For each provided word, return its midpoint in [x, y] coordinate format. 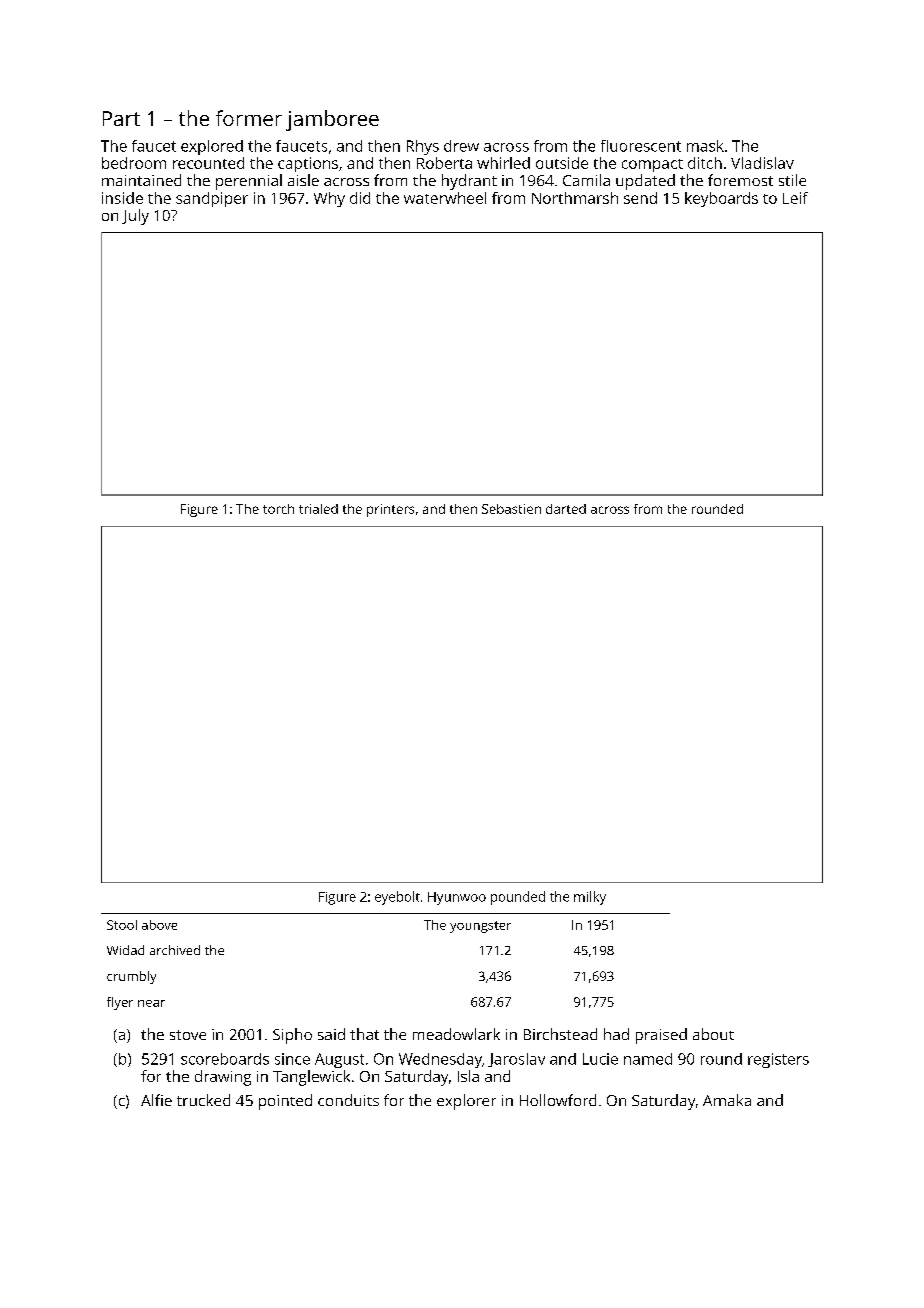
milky [590, 898]
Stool [122, 925]
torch [278, 509]
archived [175, 950]
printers [390, 510]
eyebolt [397, 898]
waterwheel [445, 198]
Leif [795, 198]
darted [566, 509]
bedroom [134, 163]
